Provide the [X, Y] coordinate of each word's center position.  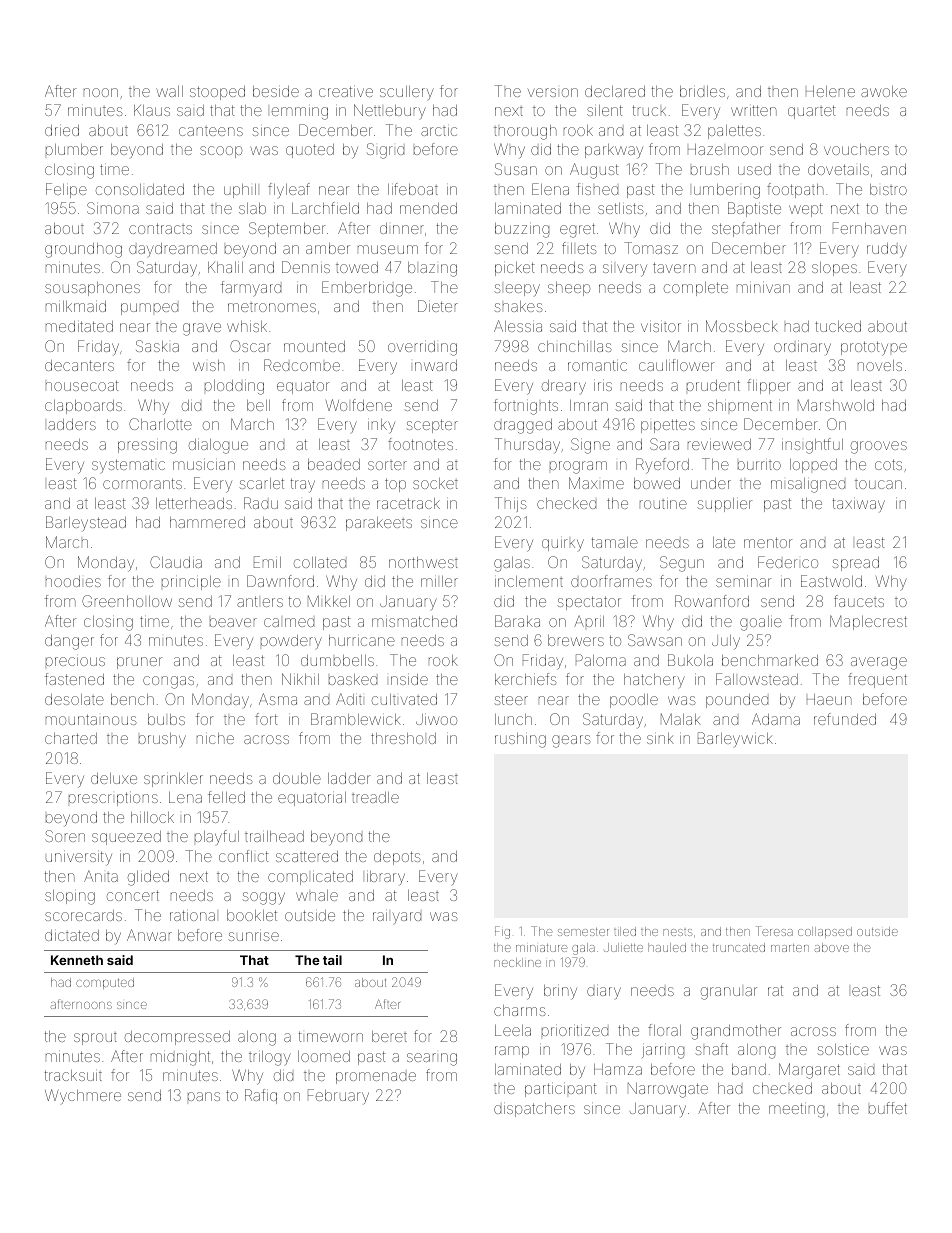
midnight [180, 1058]
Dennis [306, 267]
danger [69, 642]
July [726, 642]
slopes [834, 269]
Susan [516, 169]
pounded [737, 701]
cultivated [404, 699]
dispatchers [534, 1109]
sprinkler [173, 780]
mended [428, 208]
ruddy [887, 250]
